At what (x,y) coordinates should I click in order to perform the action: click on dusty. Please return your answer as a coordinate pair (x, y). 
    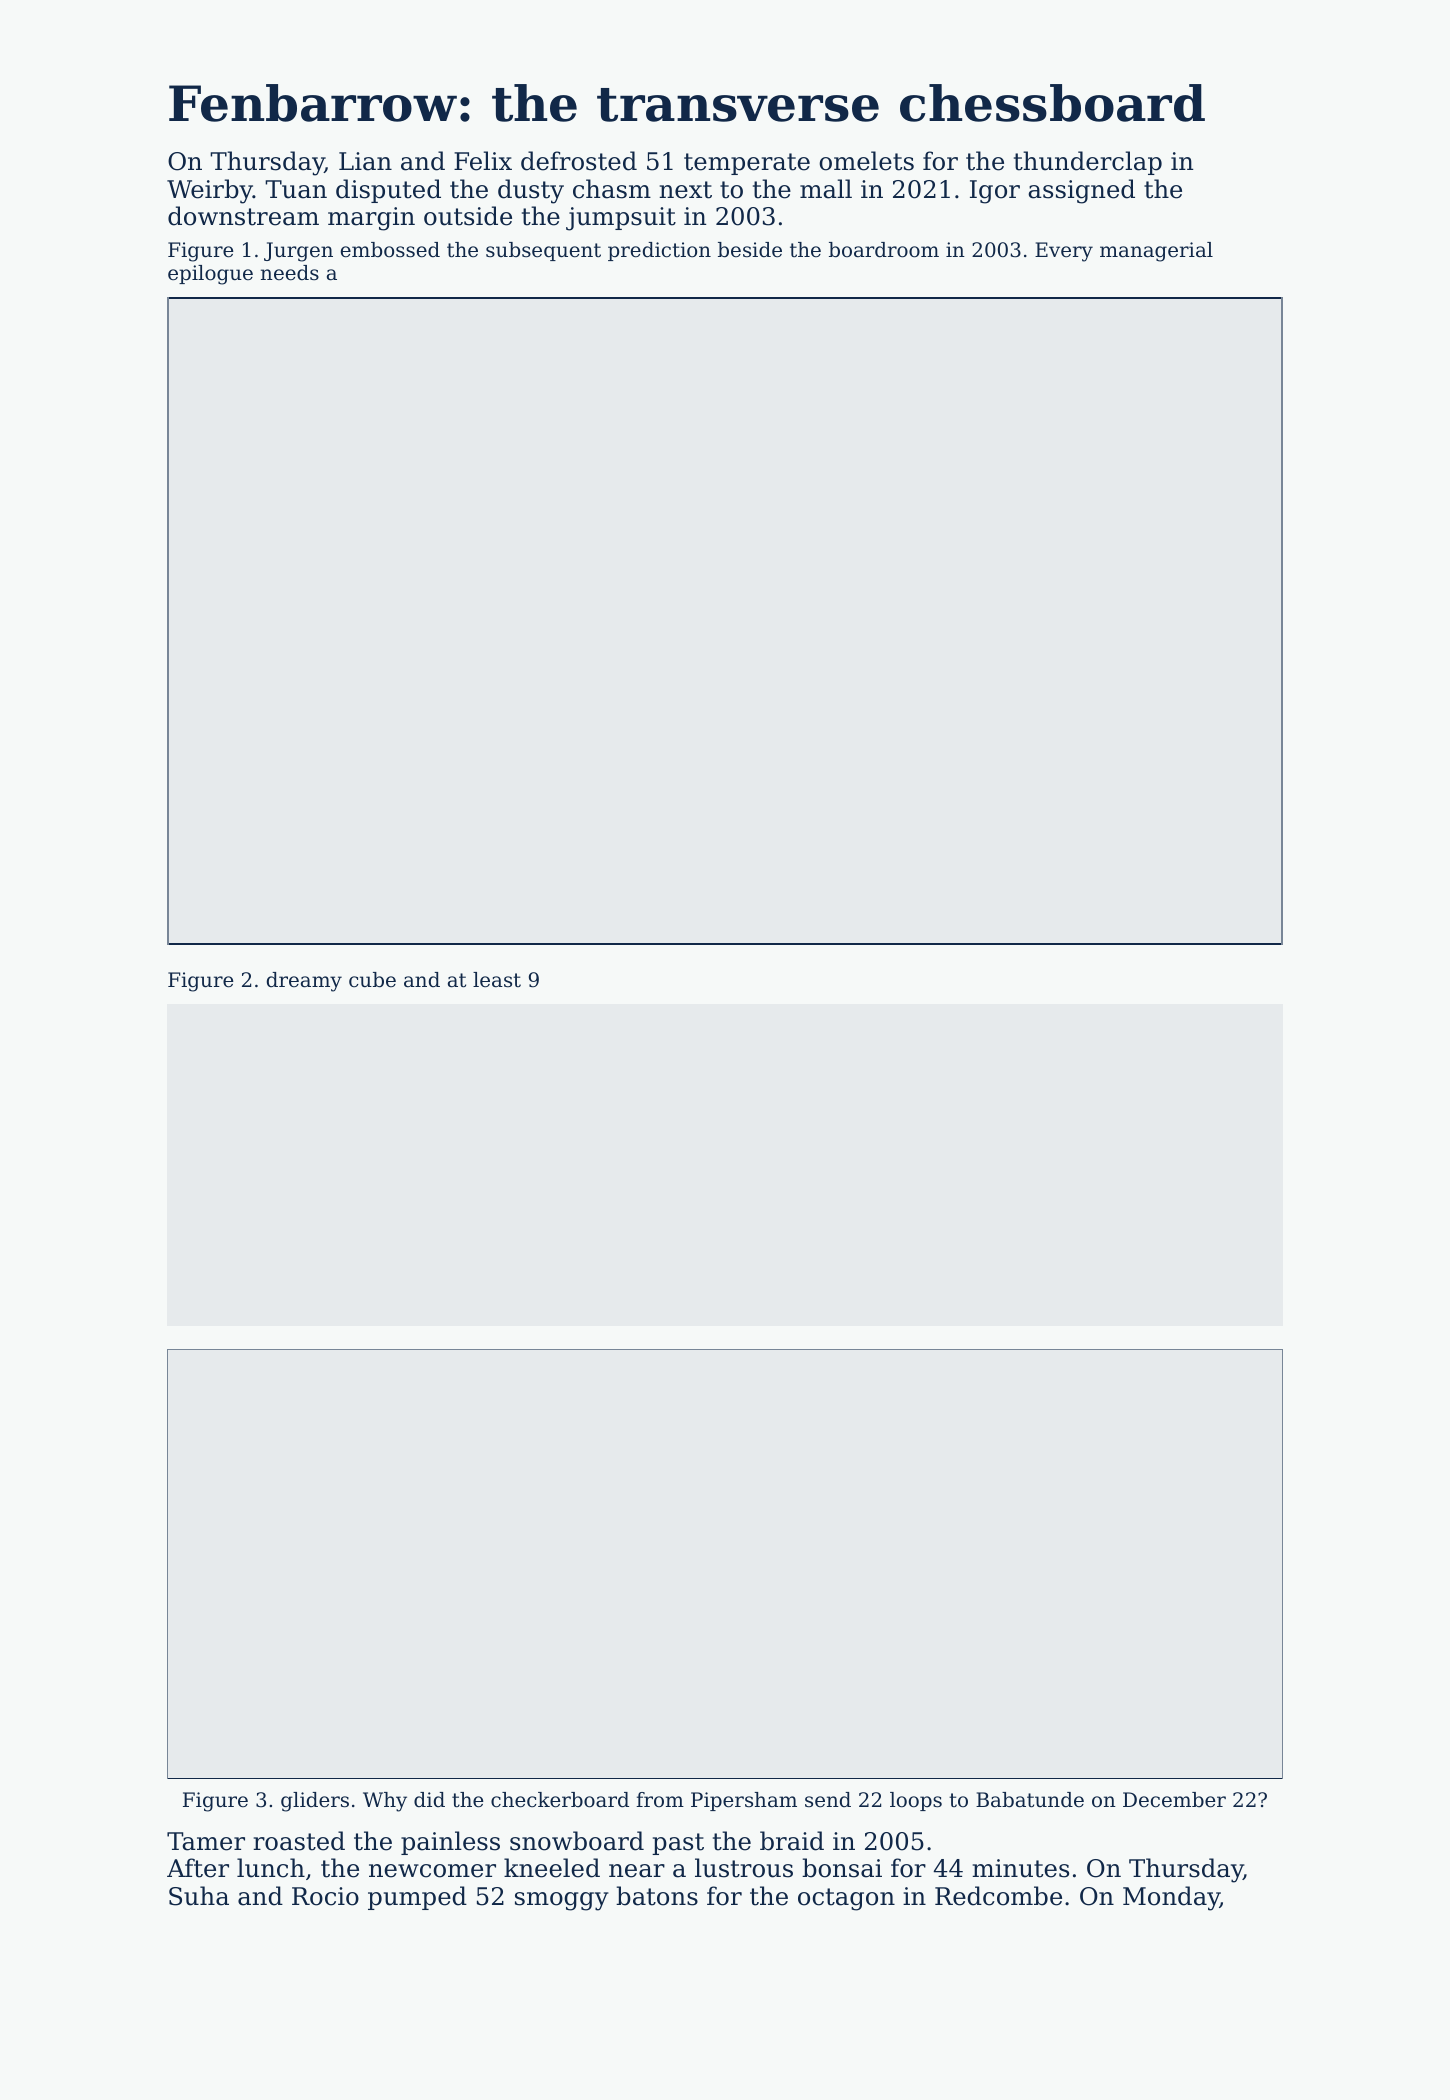
    Looking at the image, I should click on (531, 191).
